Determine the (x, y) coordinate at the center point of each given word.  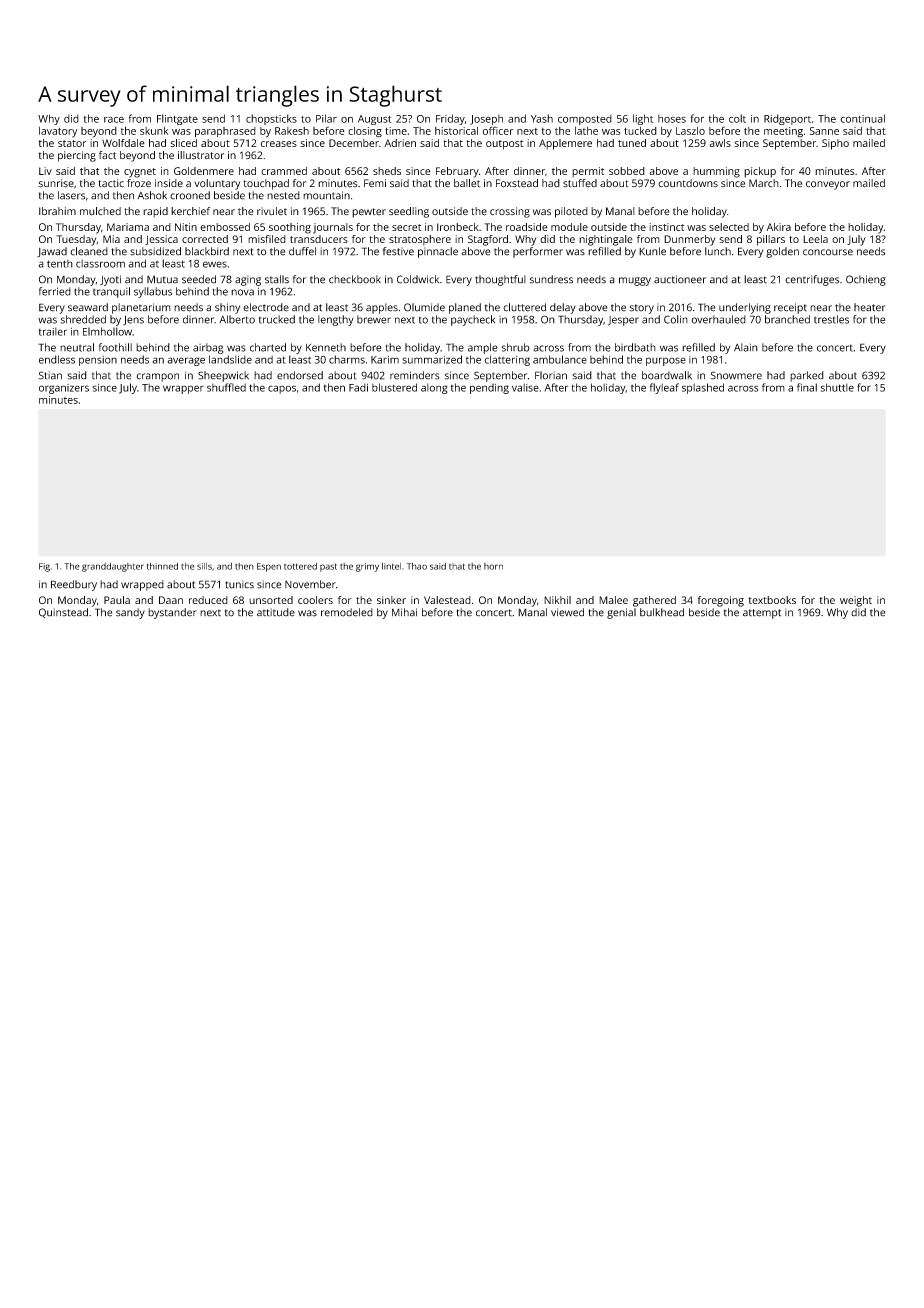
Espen (269, 567)
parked (807, 376)
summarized (432, 359)
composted (585, 119)
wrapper (183, 389)
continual (862, 118)
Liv (45, 171)
